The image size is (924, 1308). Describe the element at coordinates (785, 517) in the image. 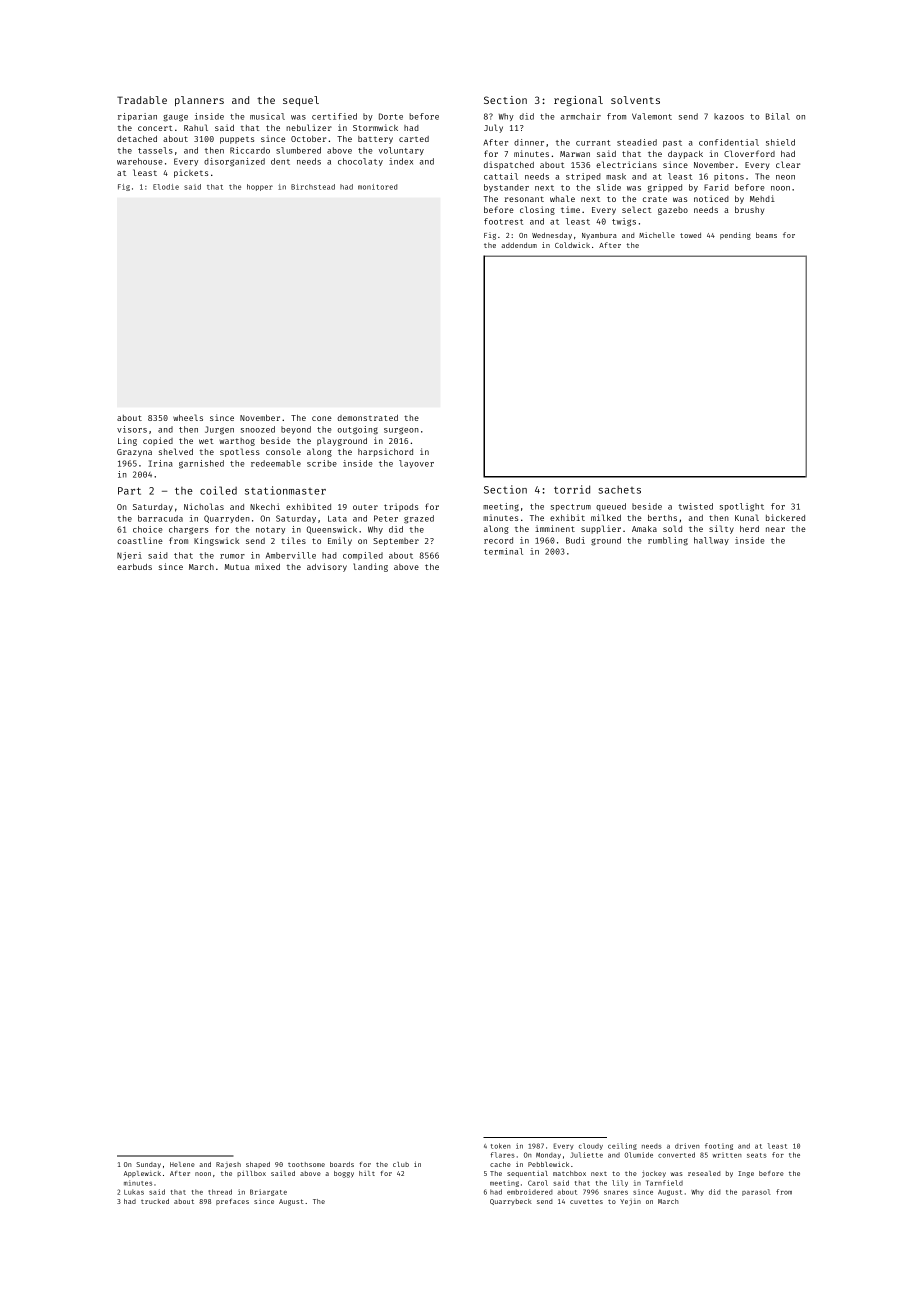

I see `bickered` at that location.
